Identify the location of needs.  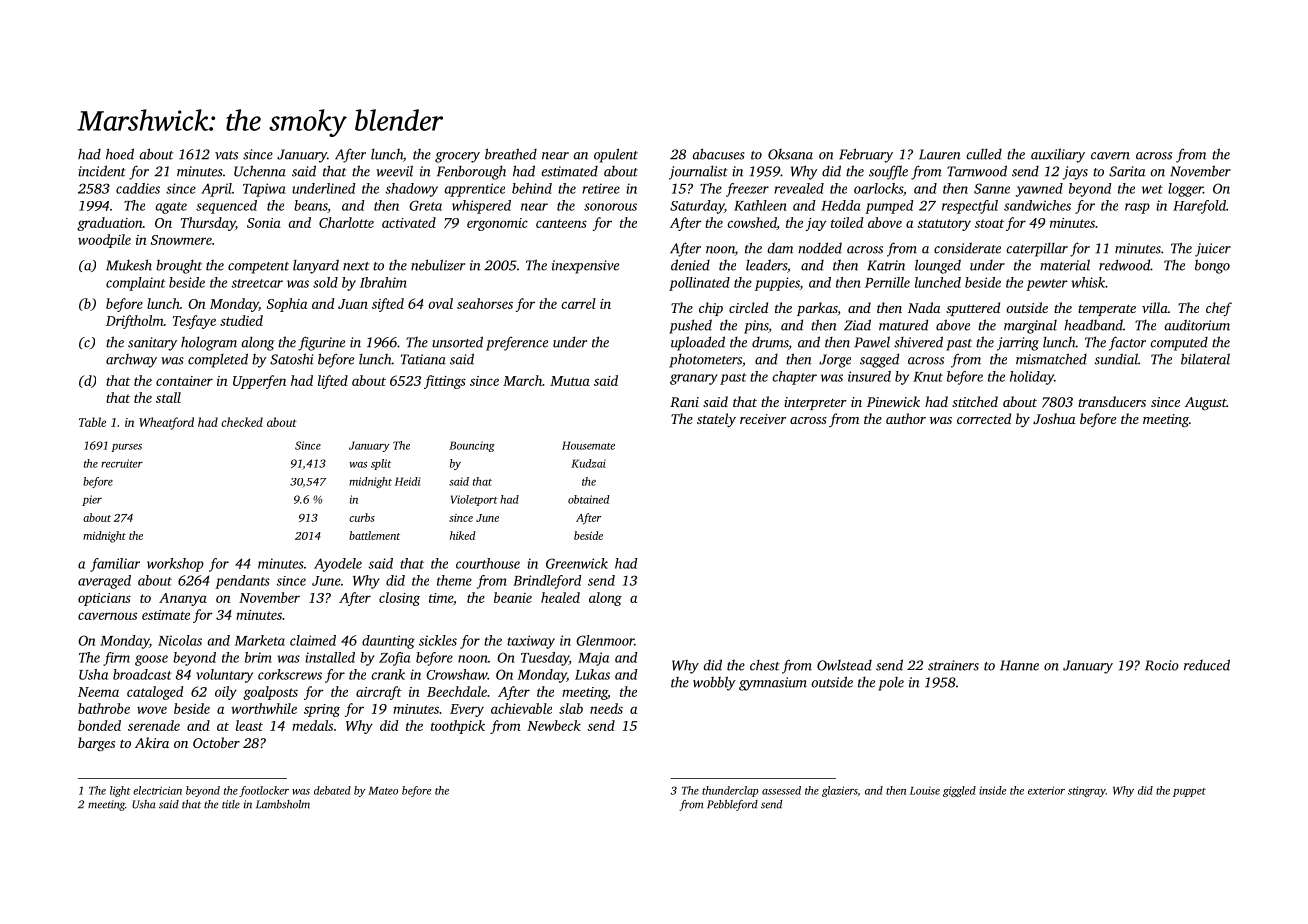
(606, 708).
